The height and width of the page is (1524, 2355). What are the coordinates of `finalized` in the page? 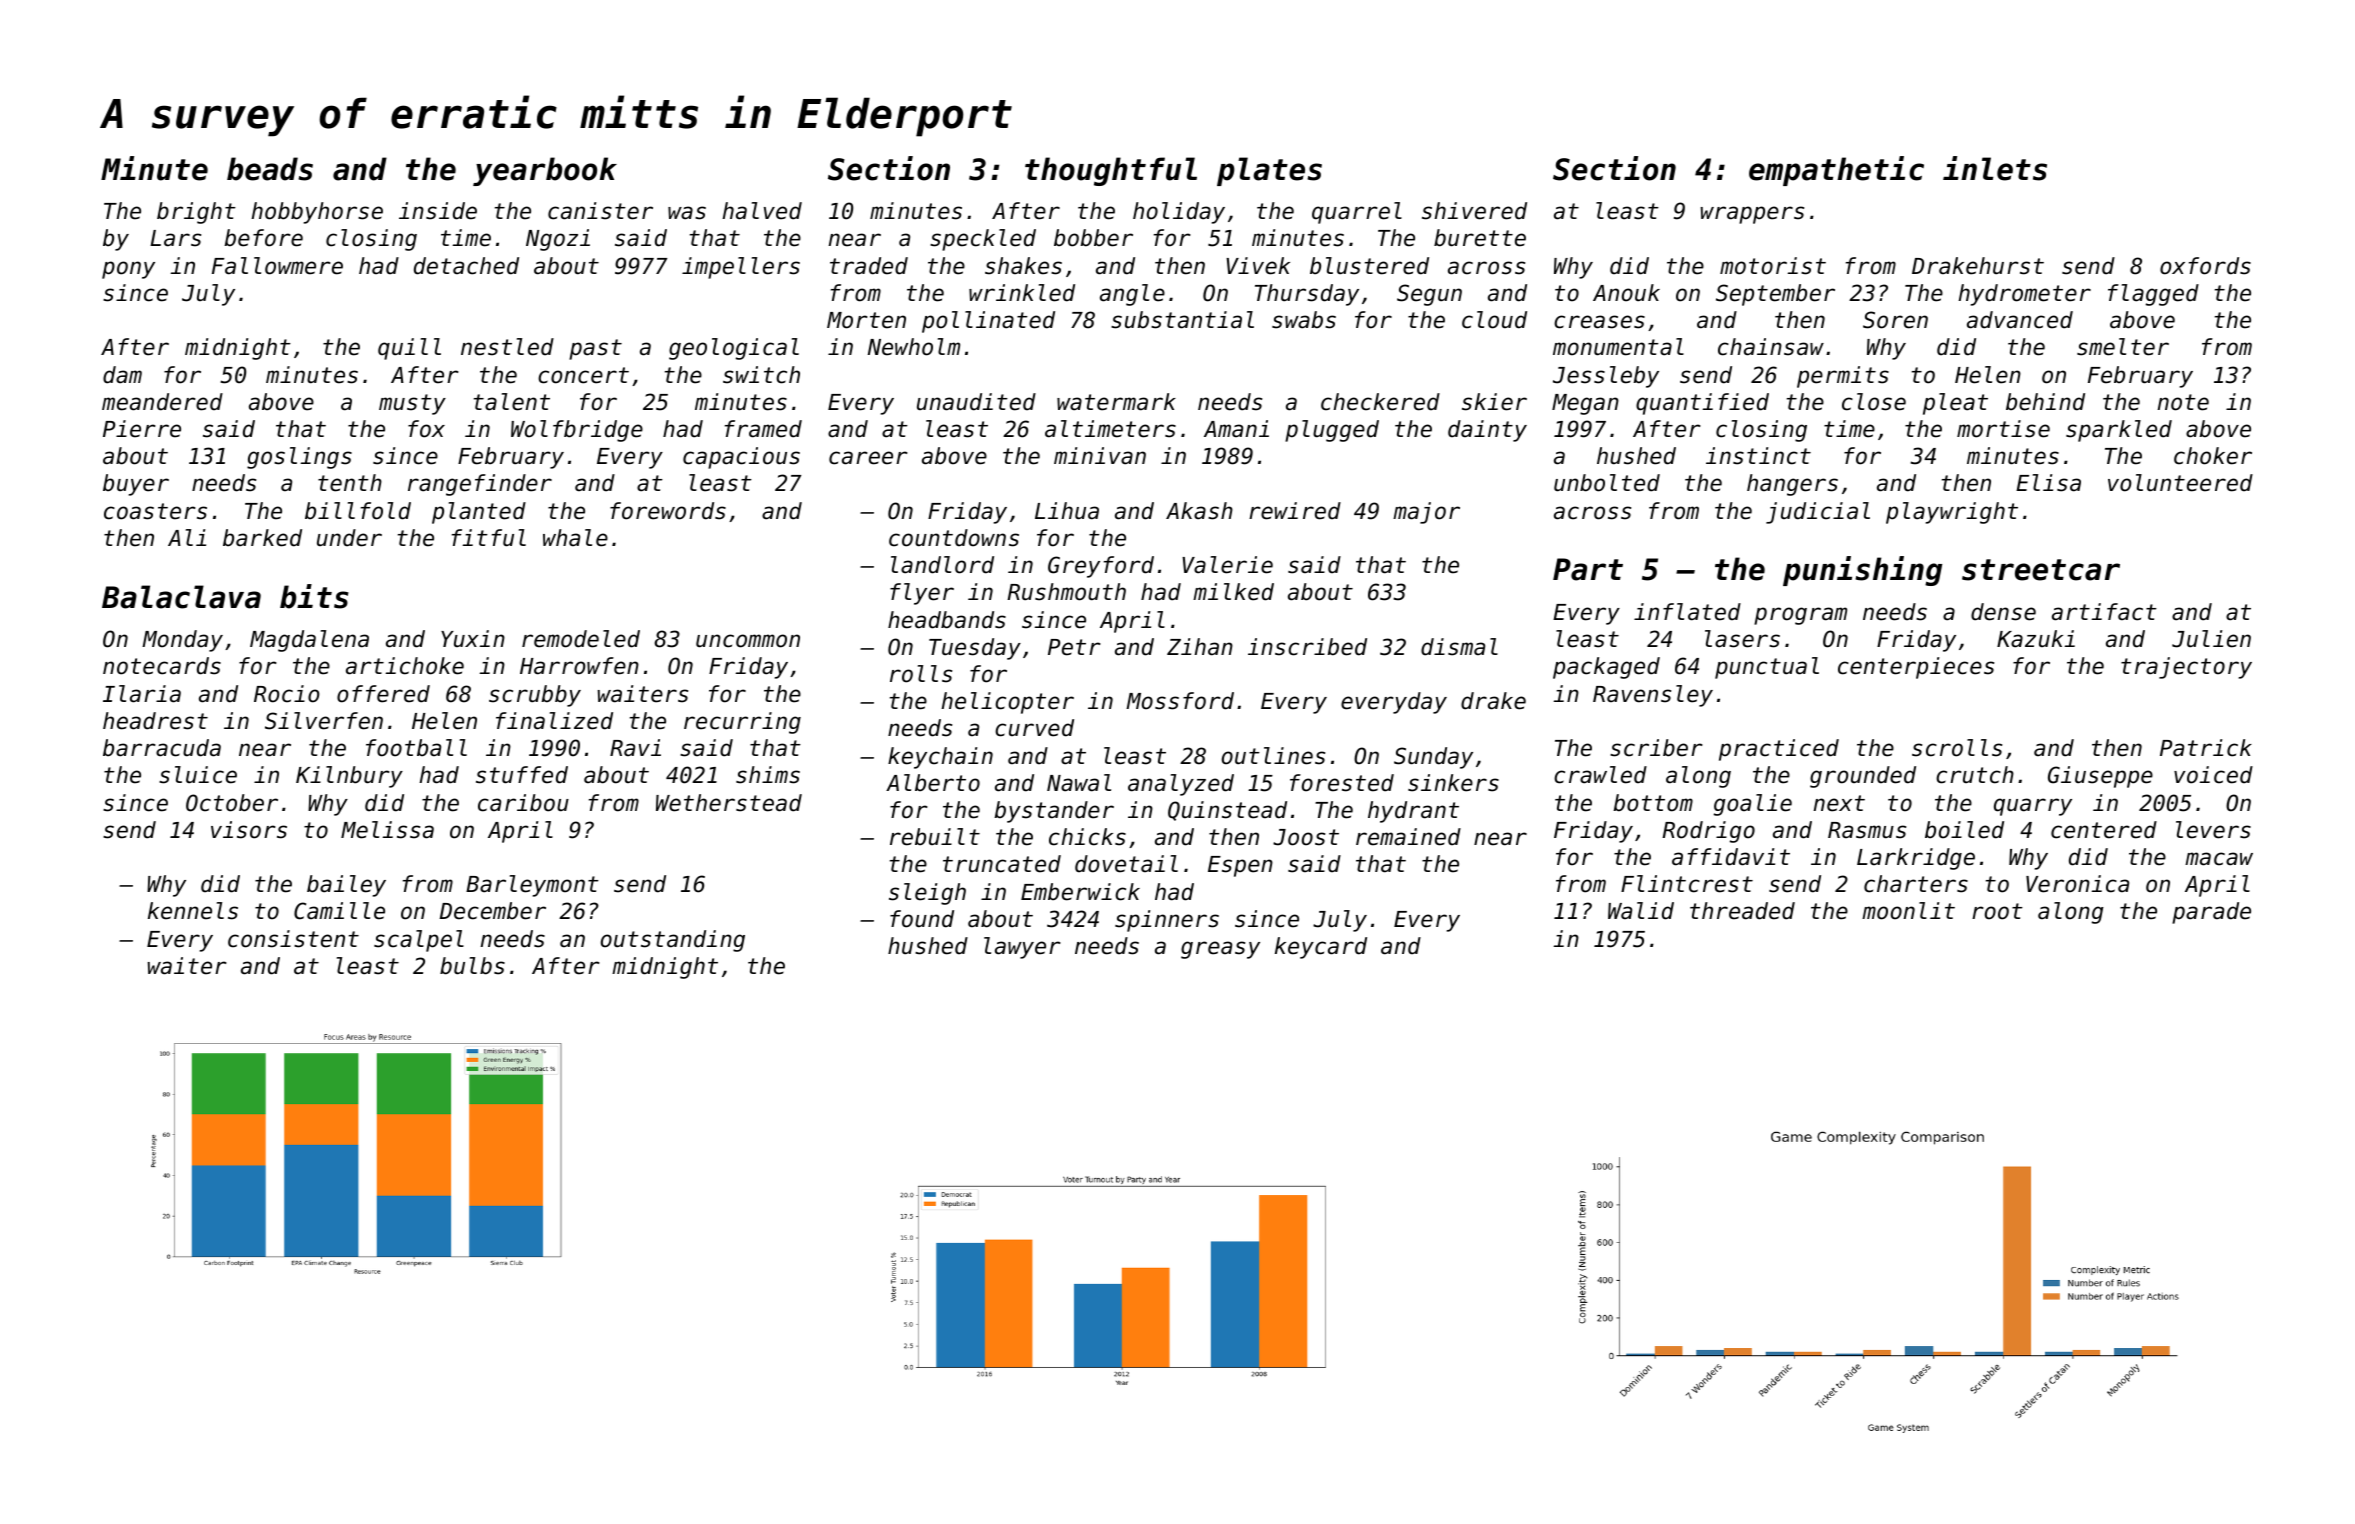 It's located at (554, 721).
